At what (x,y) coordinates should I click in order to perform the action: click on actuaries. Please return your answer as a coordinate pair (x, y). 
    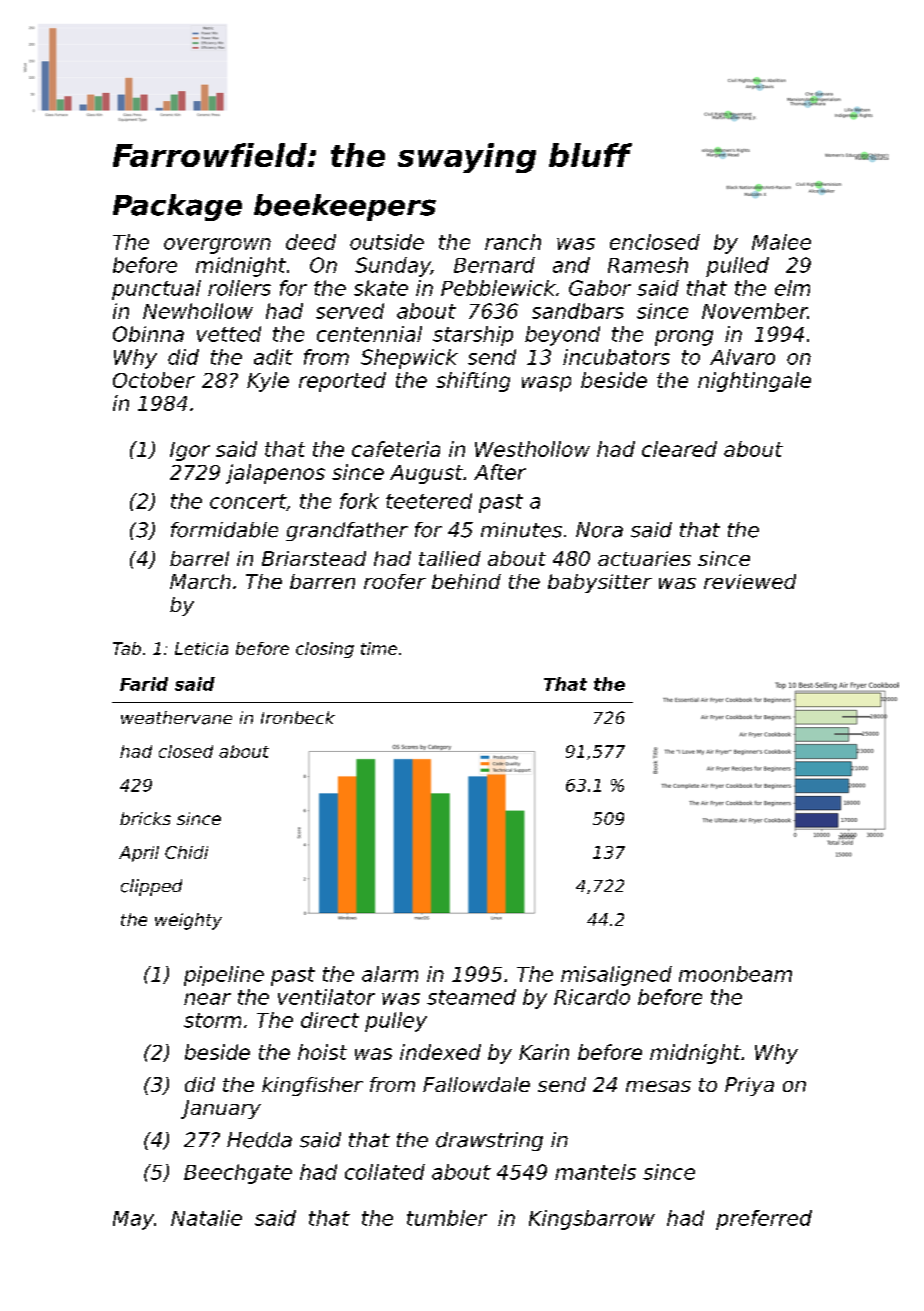
    Looking at the image, I should click on (644, 558).
